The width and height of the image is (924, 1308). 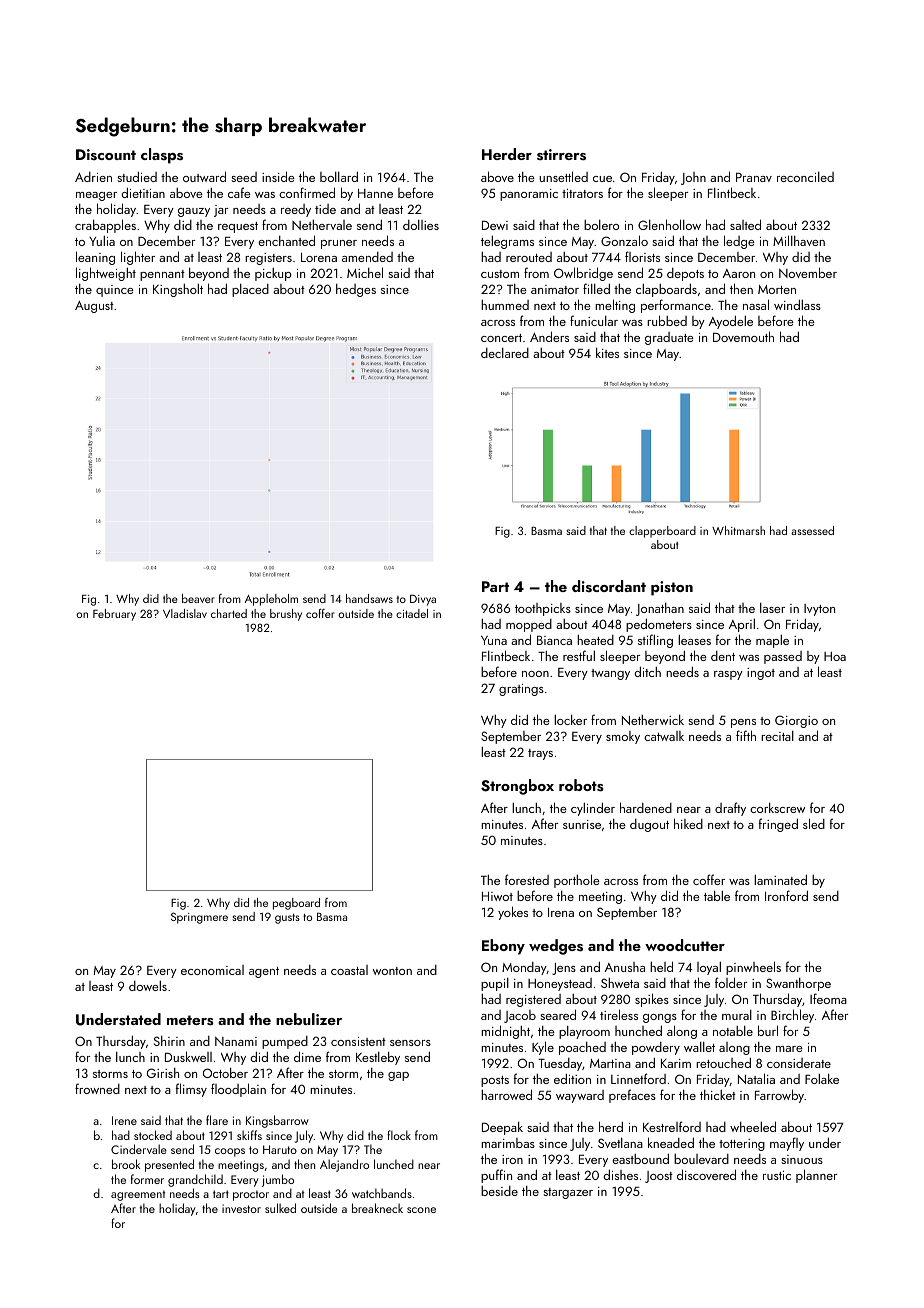 I want to click on frowned, so click(x=97, y=1088).
